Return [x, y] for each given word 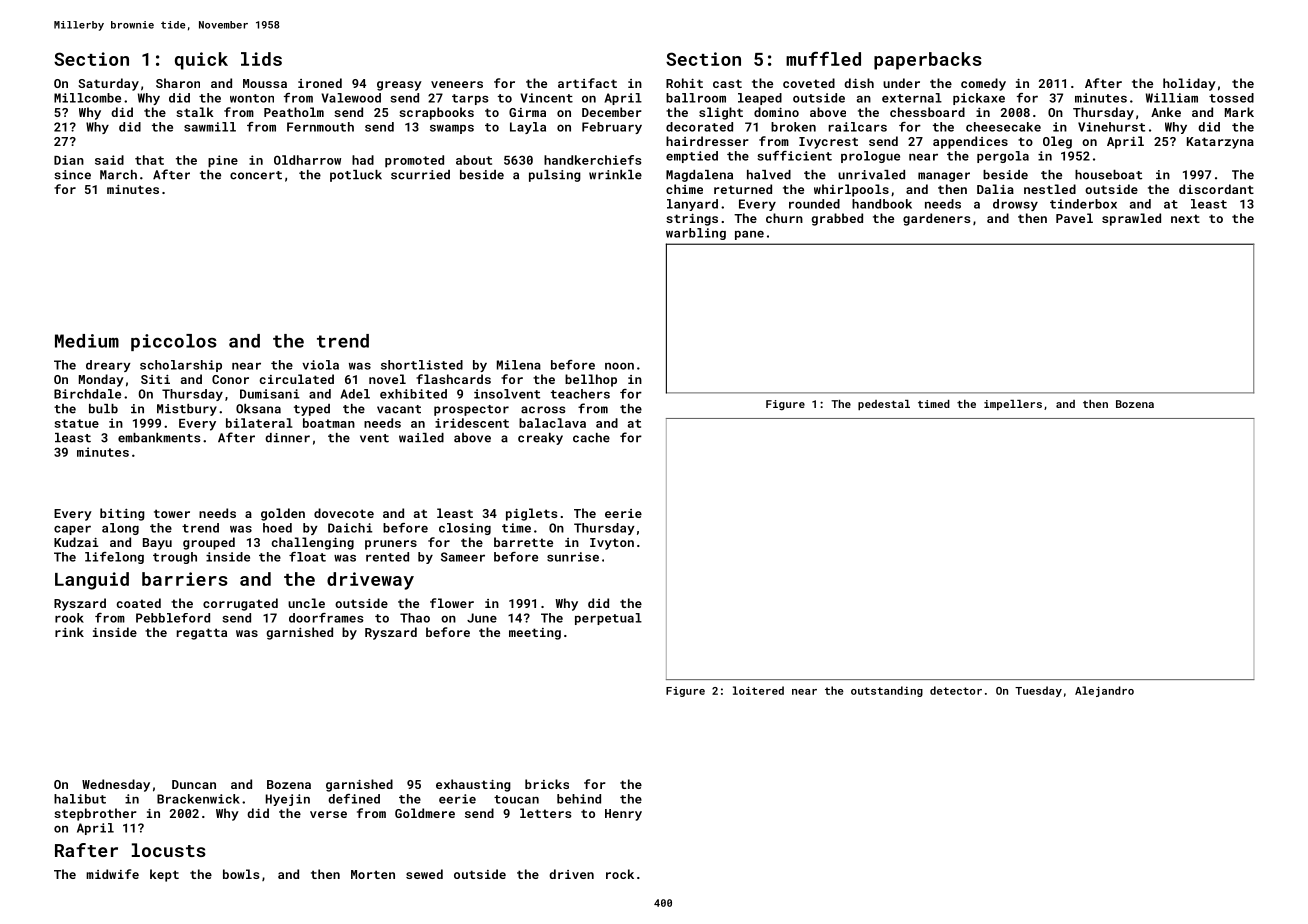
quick [201, 61]
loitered [758, 690]
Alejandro [1104, 691]
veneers [457, 84]
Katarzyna [1220, 143]
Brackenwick [198, 799]
